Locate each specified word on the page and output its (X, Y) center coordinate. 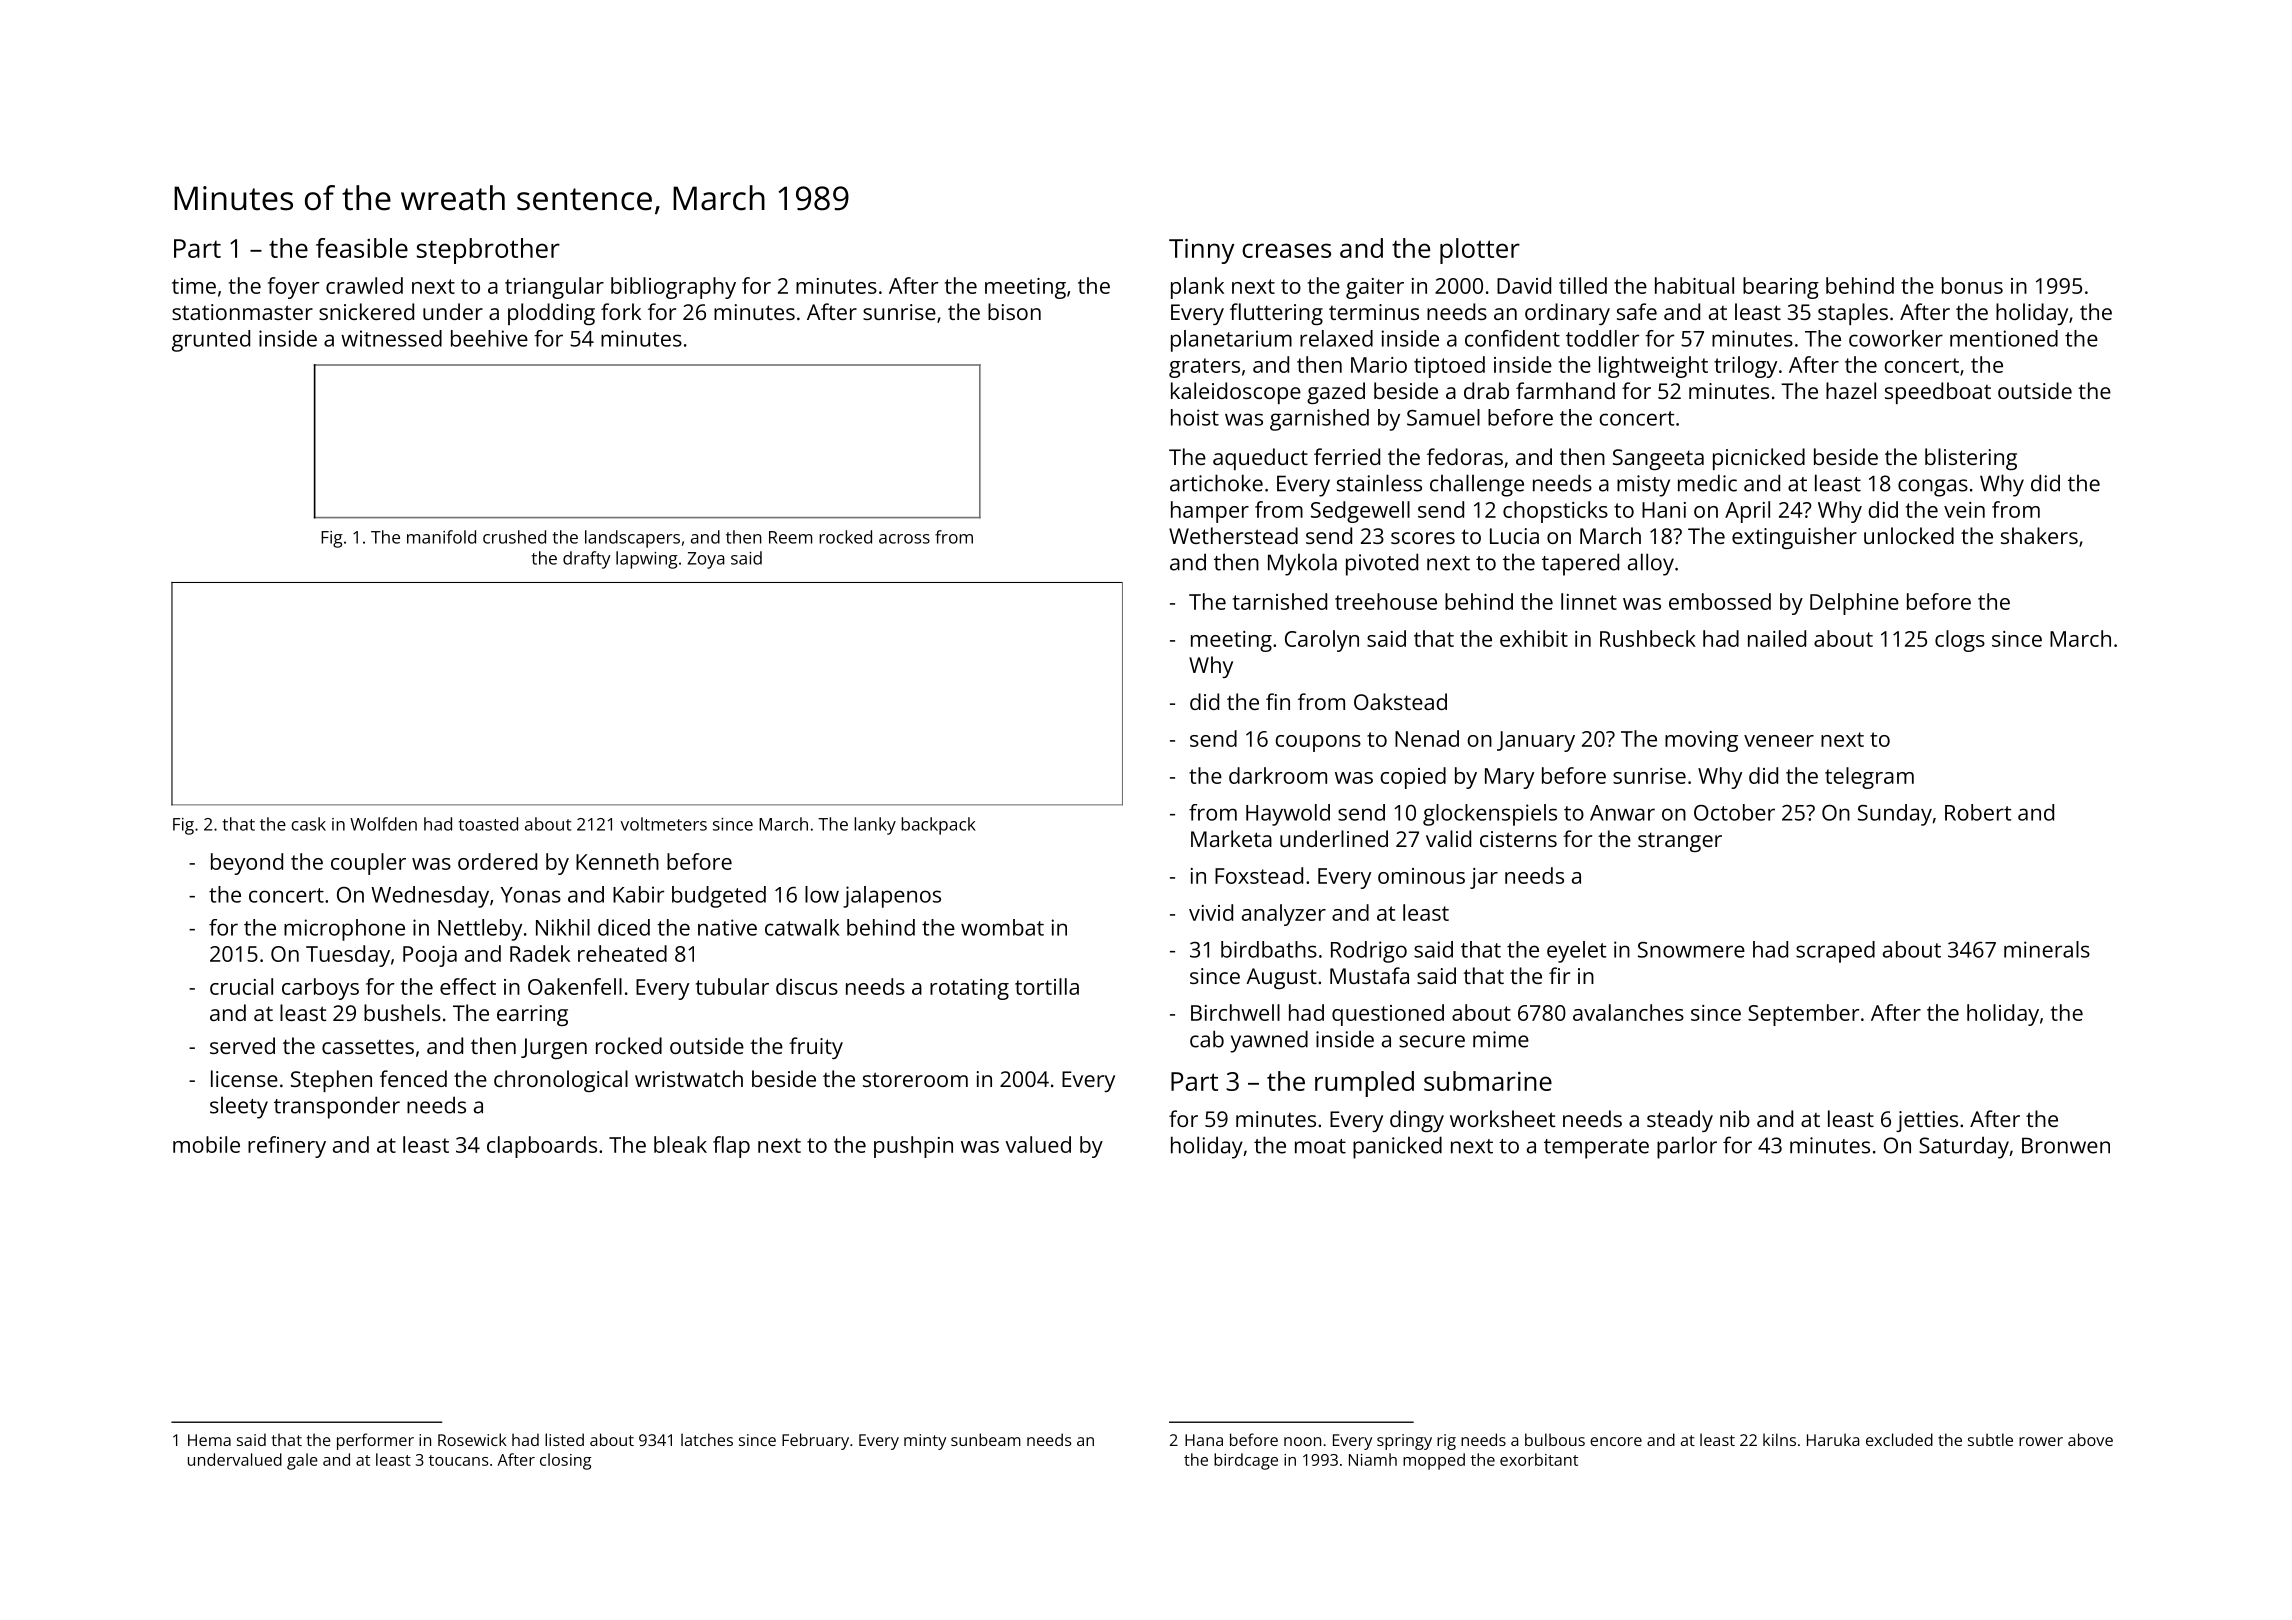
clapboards (542, 1147)
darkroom (1278, 775)
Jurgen (554, 1048)
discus (807, 986)
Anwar (1622, 813)
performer (375, 1441)
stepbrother (488, 251)
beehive (489, 338)
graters (1204, 368)
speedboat (1938, 393)
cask (309, 824)
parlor (1687, 1147)
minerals (2047, 949)
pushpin (913, 1147)
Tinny (1202, 251)
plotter (1480, 251)
